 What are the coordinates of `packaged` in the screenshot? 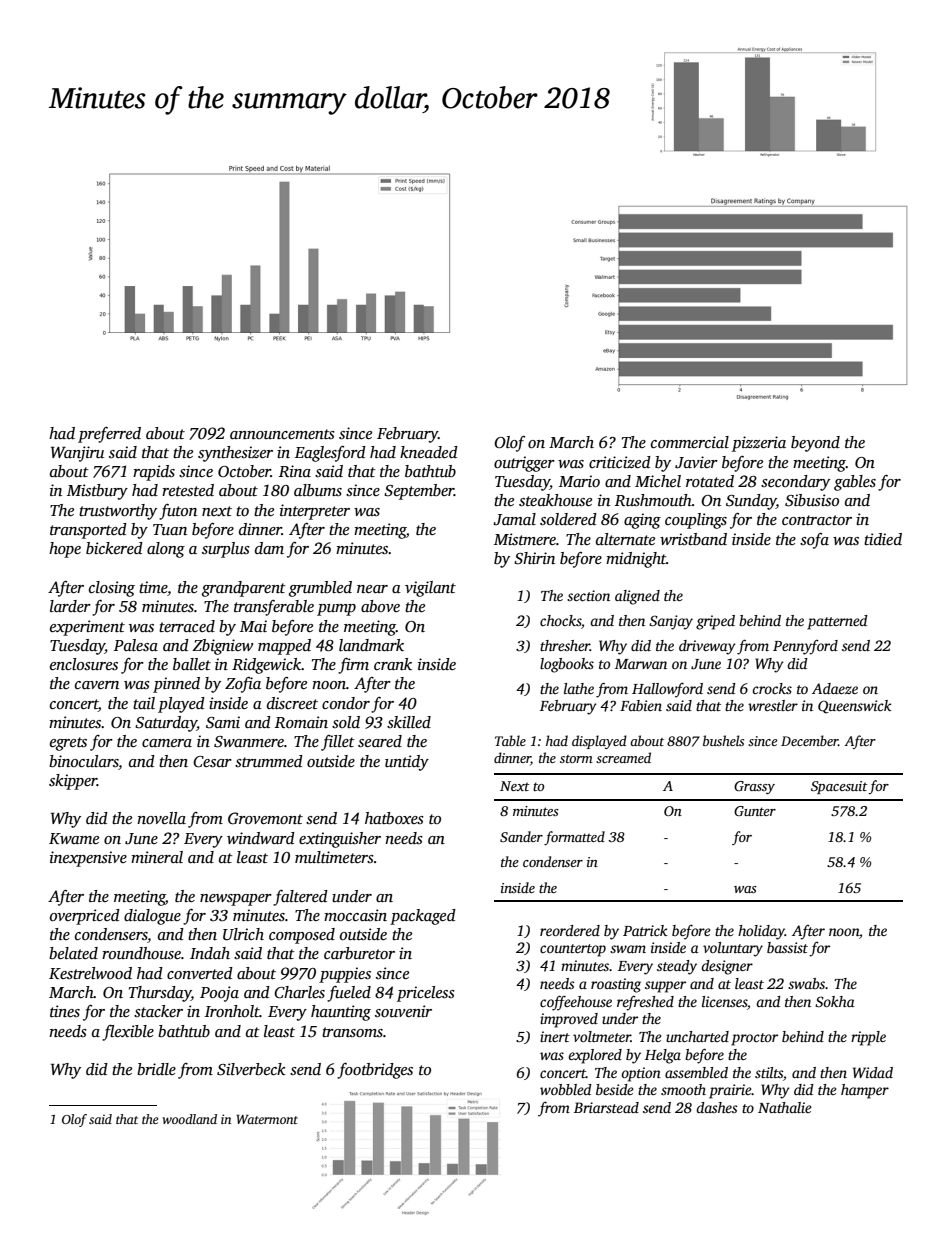 It's located at (423, 917).
